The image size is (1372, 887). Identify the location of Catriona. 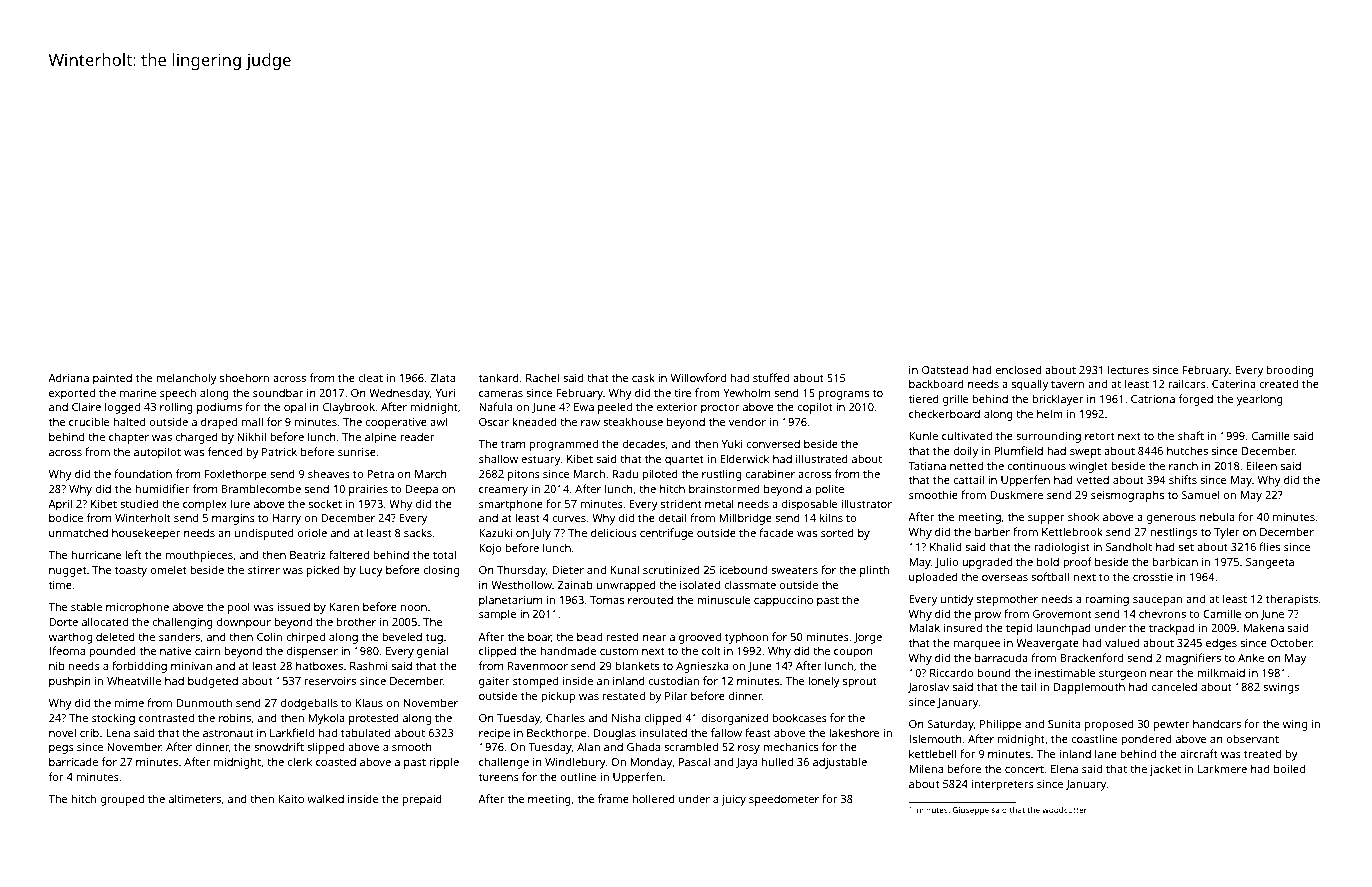
(1153, 399).
